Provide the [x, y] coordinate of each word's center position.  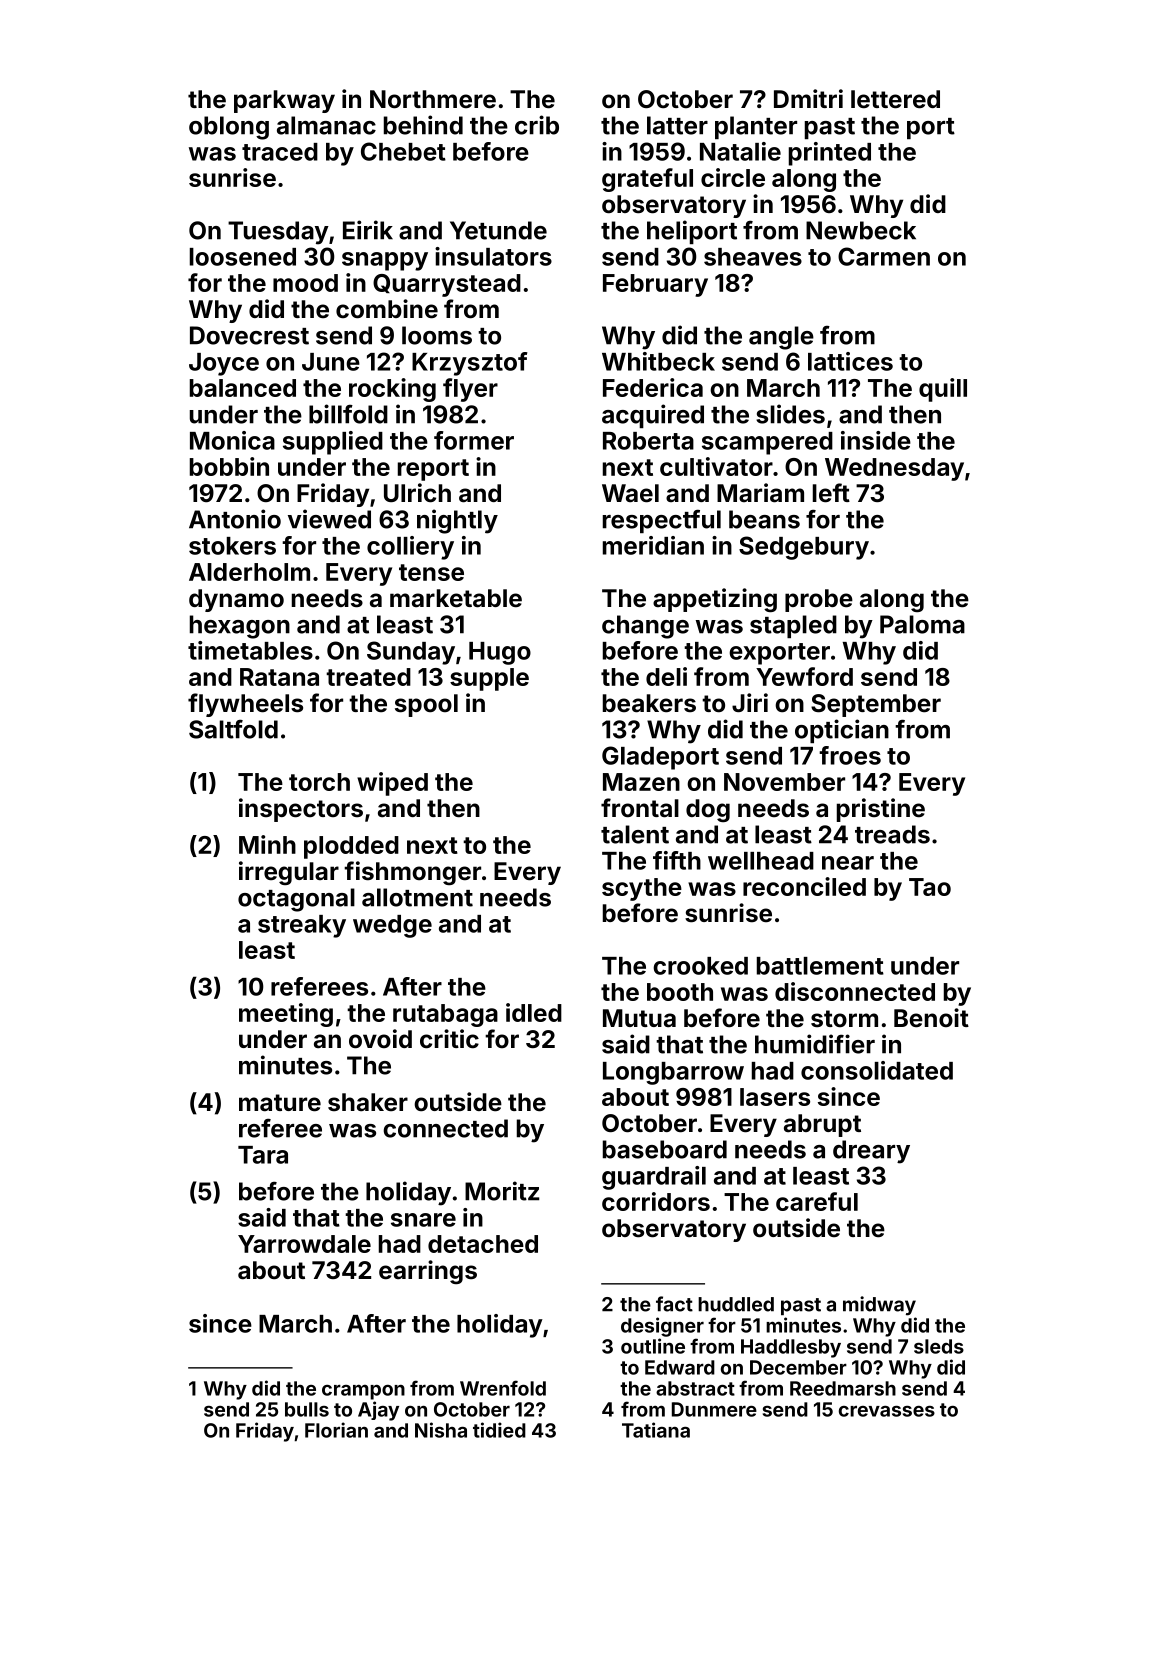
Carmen [884, 256]
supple [489, 679]
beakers [649, 703]
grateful [647, 180]
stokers [232, 546]
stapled [793, 626]
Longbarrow [673, 1073]
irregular [289, 873]
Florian [336, 1430]
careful [817, 1201]
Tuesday [278, 233]
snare [423, 1220]
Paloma [922, 624]
